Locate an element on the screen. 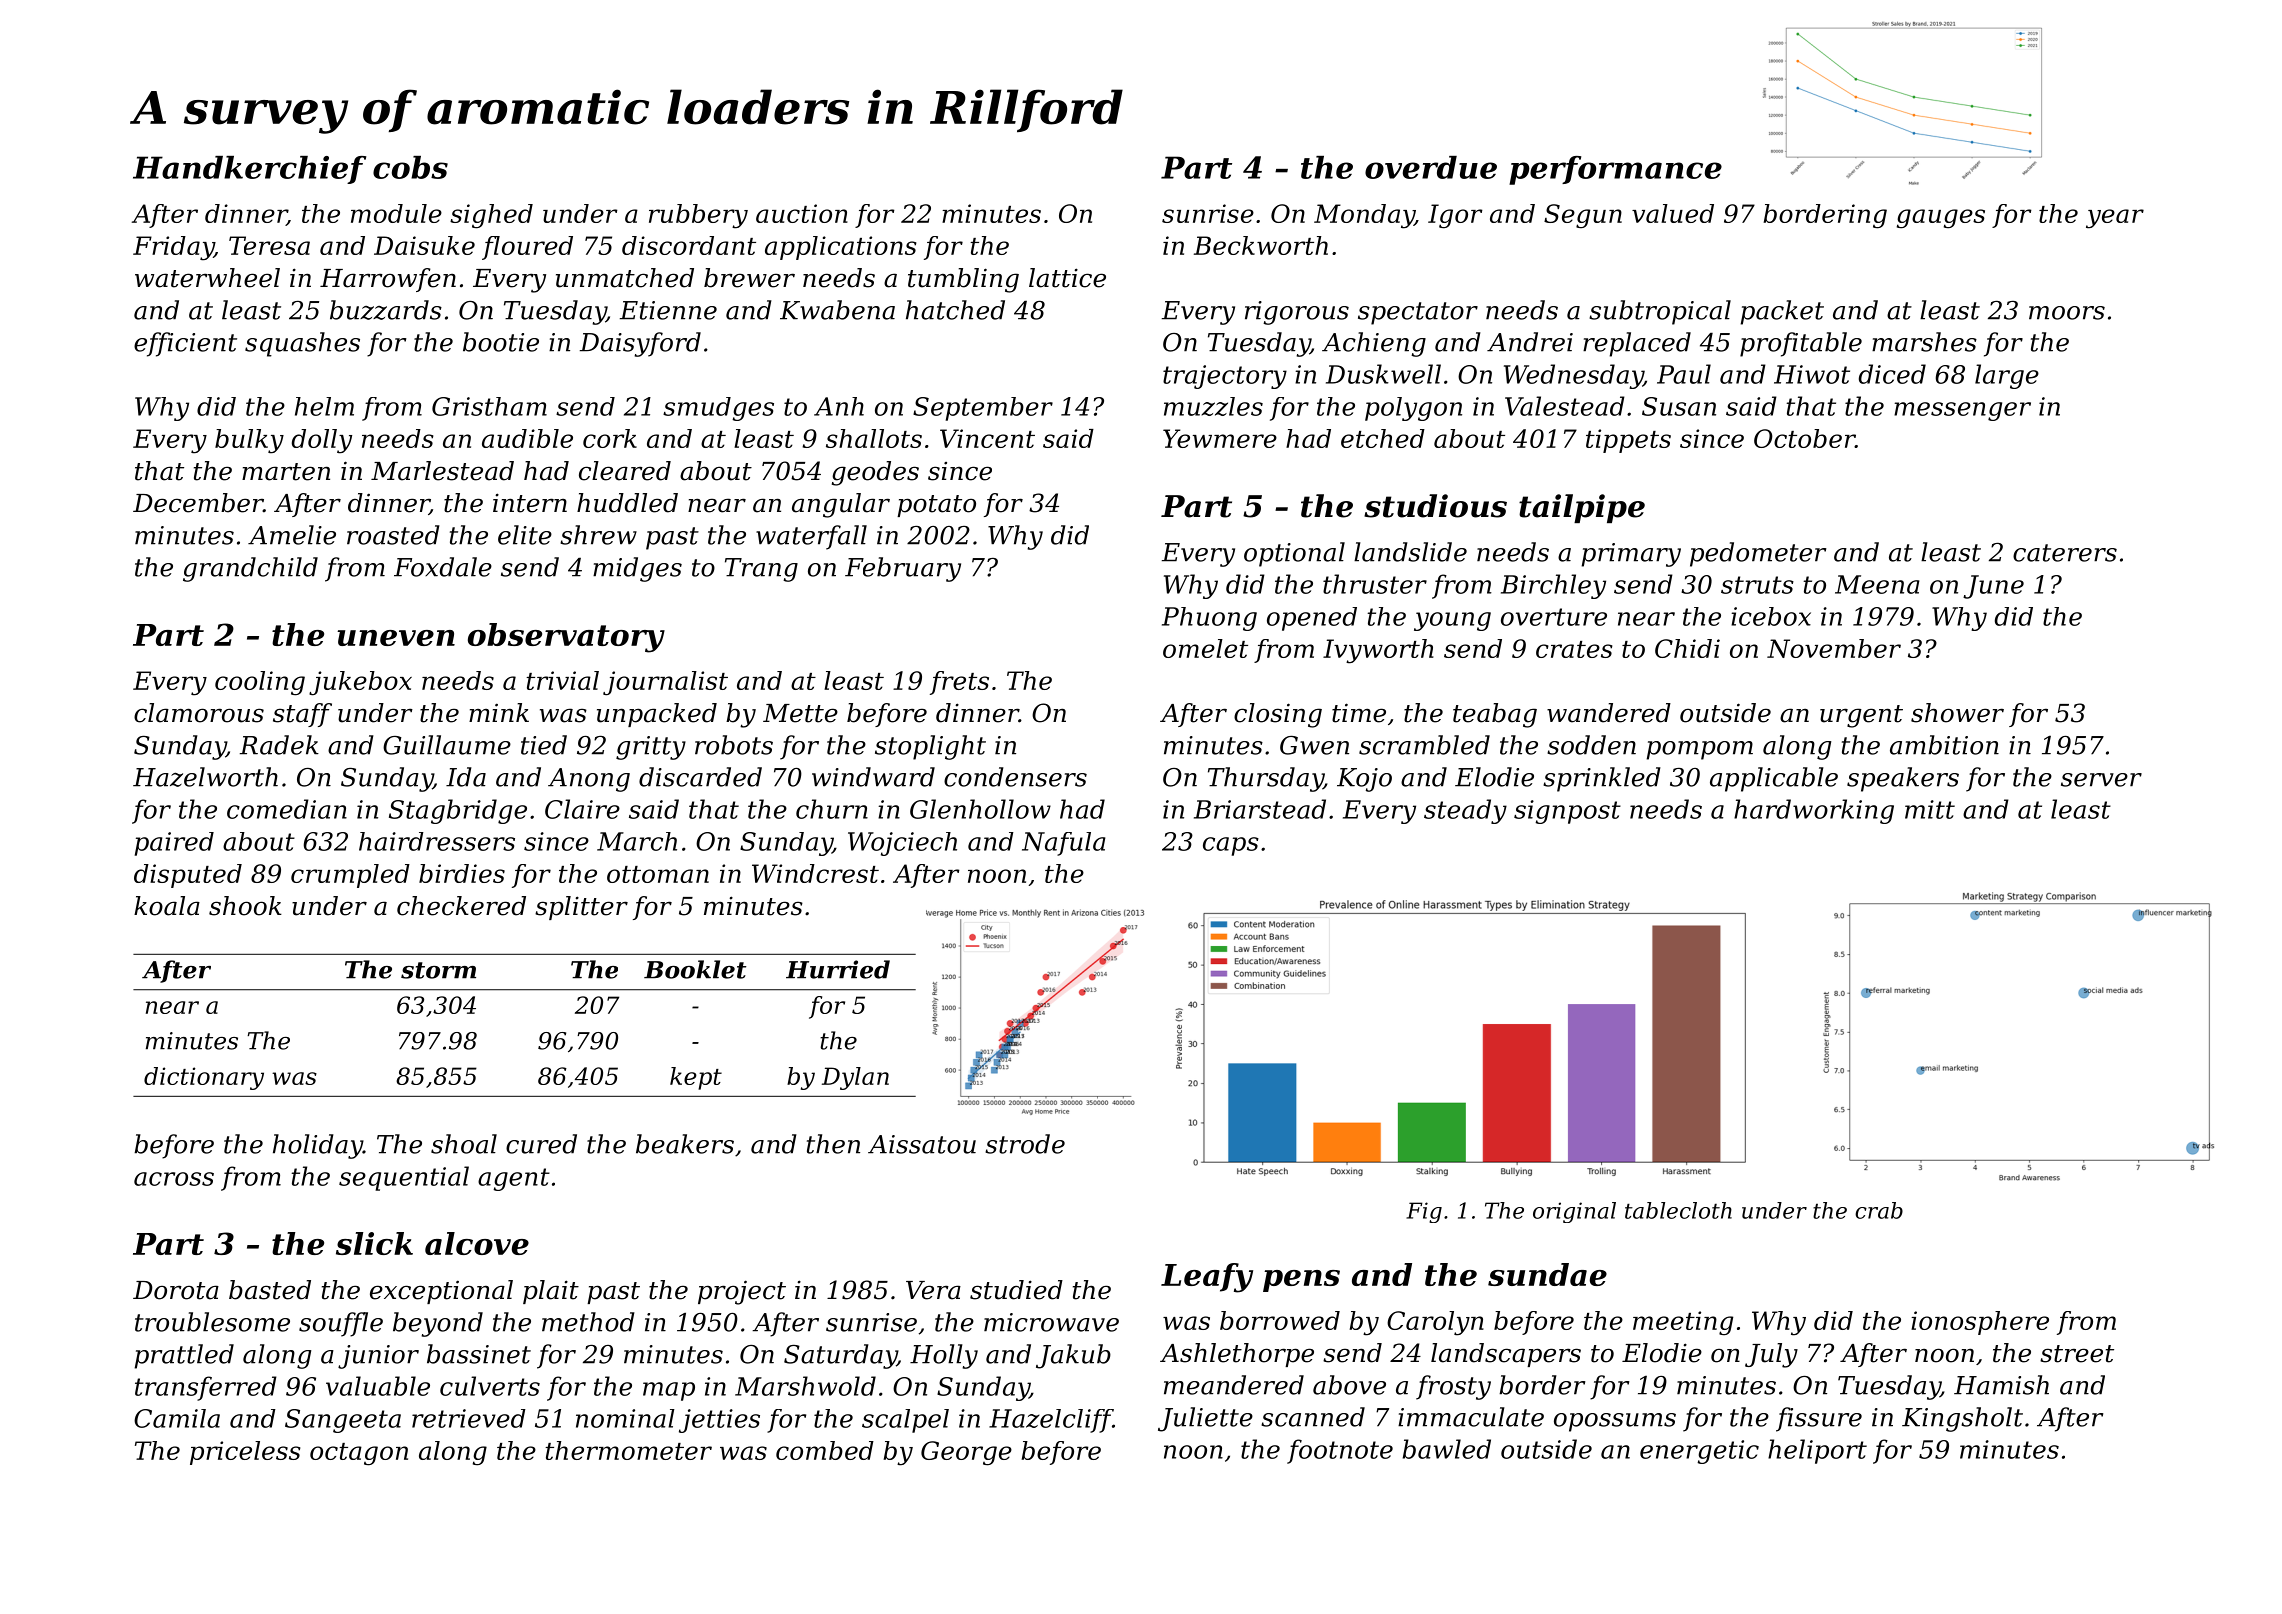 This screenshot has height=1614, width=2282. ambition is located at coordinates (1944, 745).
